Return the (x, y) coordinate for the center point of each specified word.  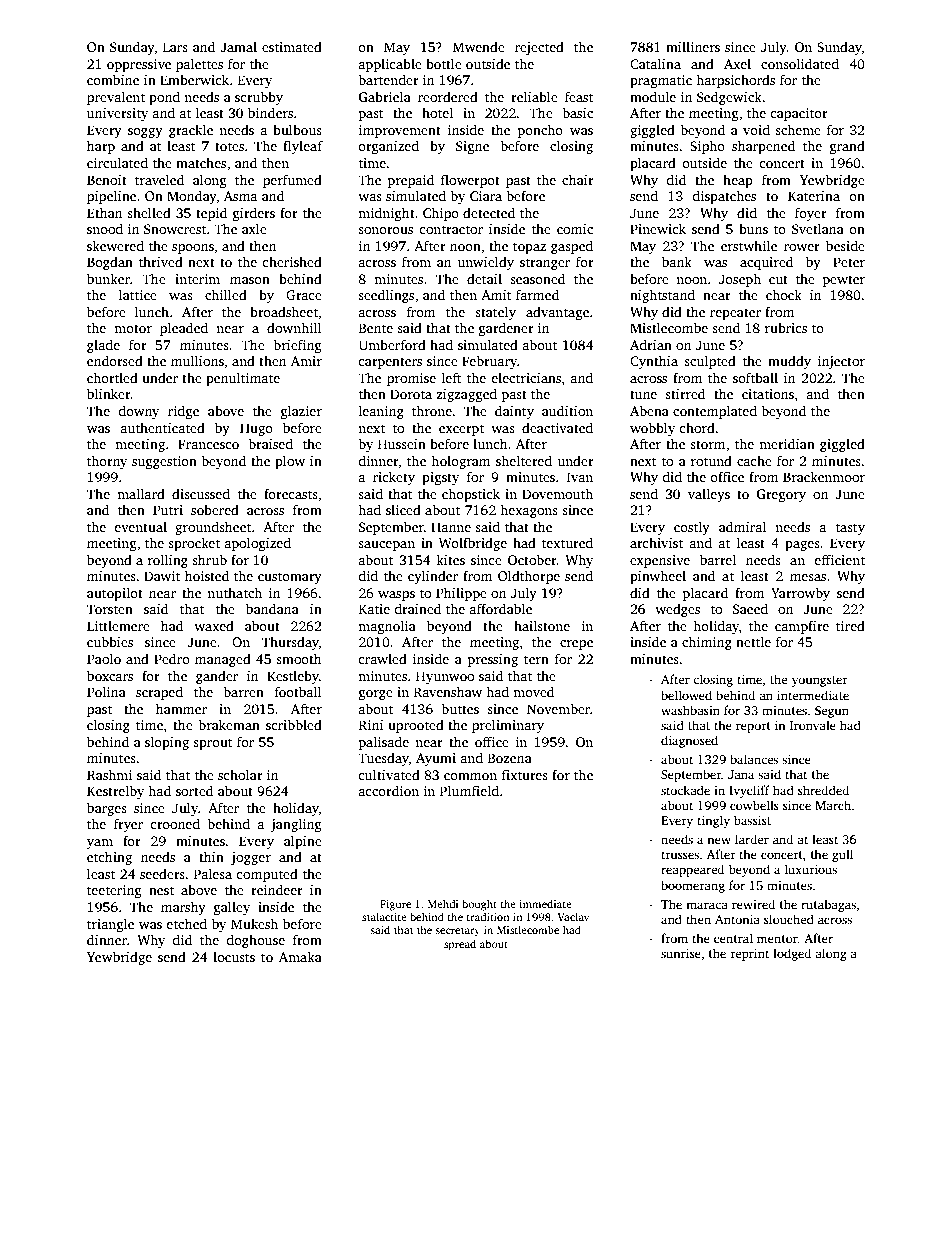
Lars (175, 47)
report (753, 727)
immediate (545, 904)
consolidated (800, 63)
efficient (839, 559)
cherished (292, 261)
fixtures (525, 774)
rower (802, 247)
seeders (162, 873)
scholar (240, 774)
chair (578, 179)
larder (752, 839)
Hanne (451, 527)
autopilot (115, 594)
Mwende (479, 46)
